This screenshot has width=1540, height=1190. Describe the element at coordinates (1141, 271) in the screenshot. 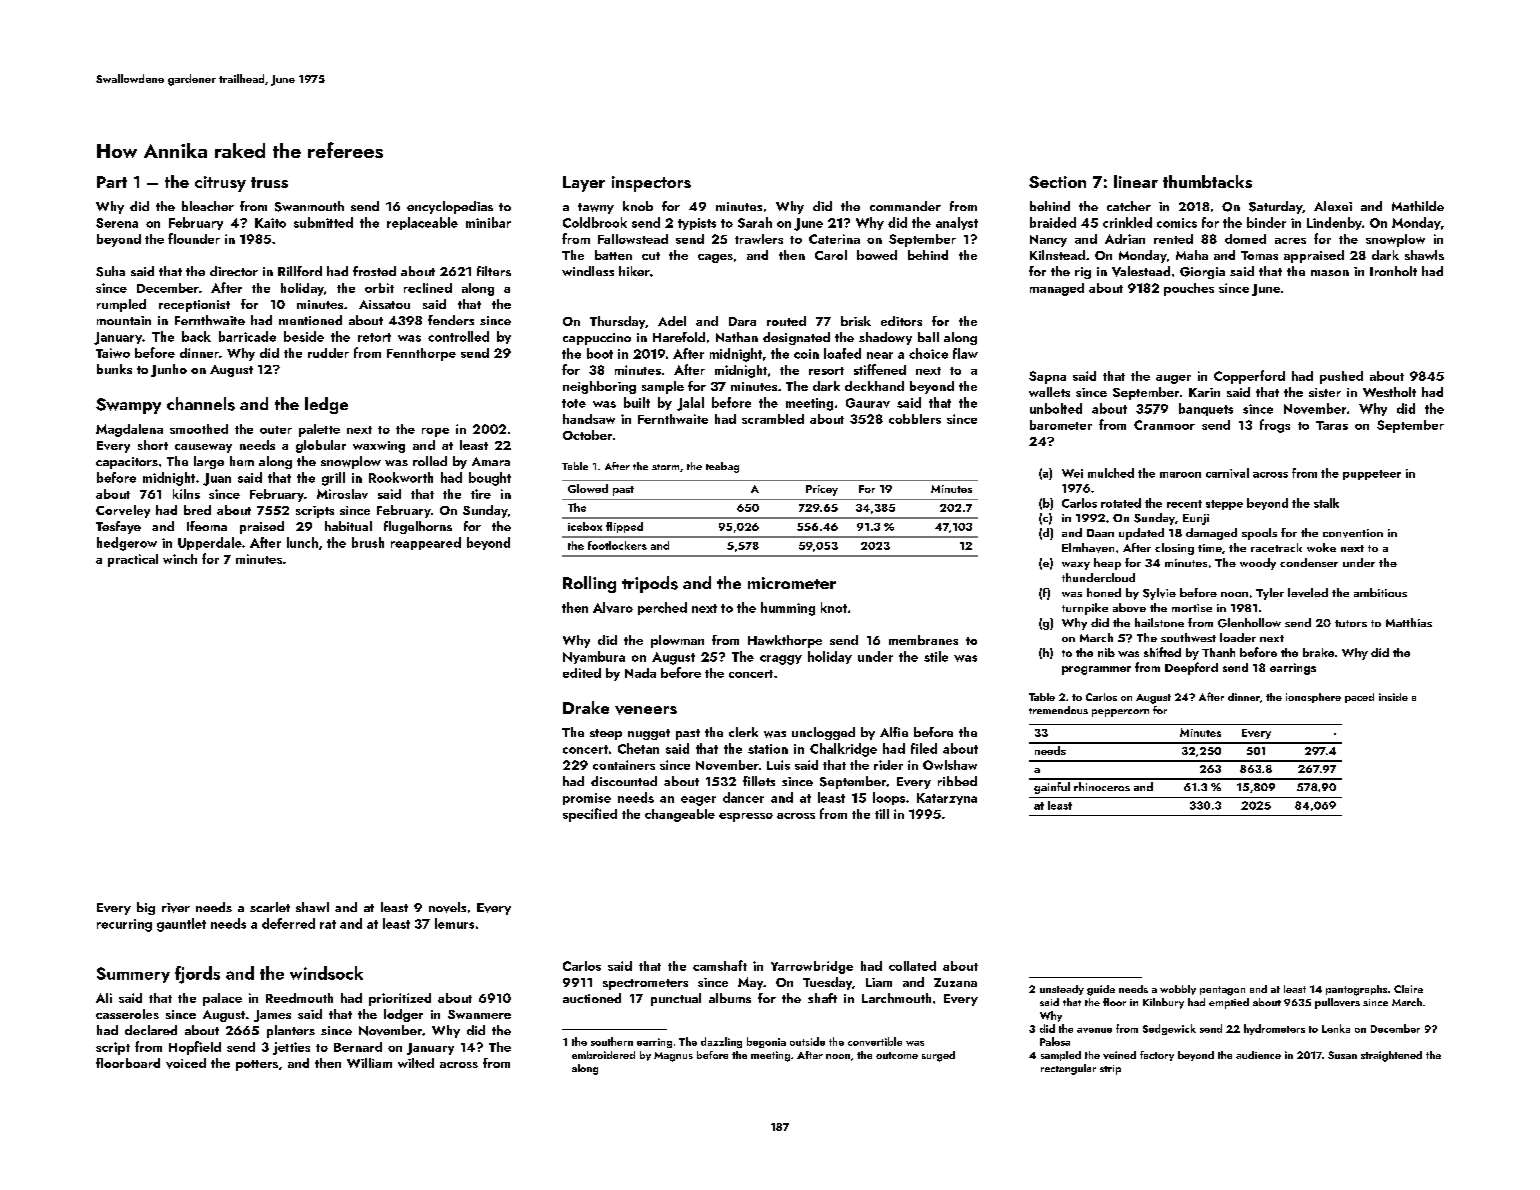

I see `Valestead` at that location.
